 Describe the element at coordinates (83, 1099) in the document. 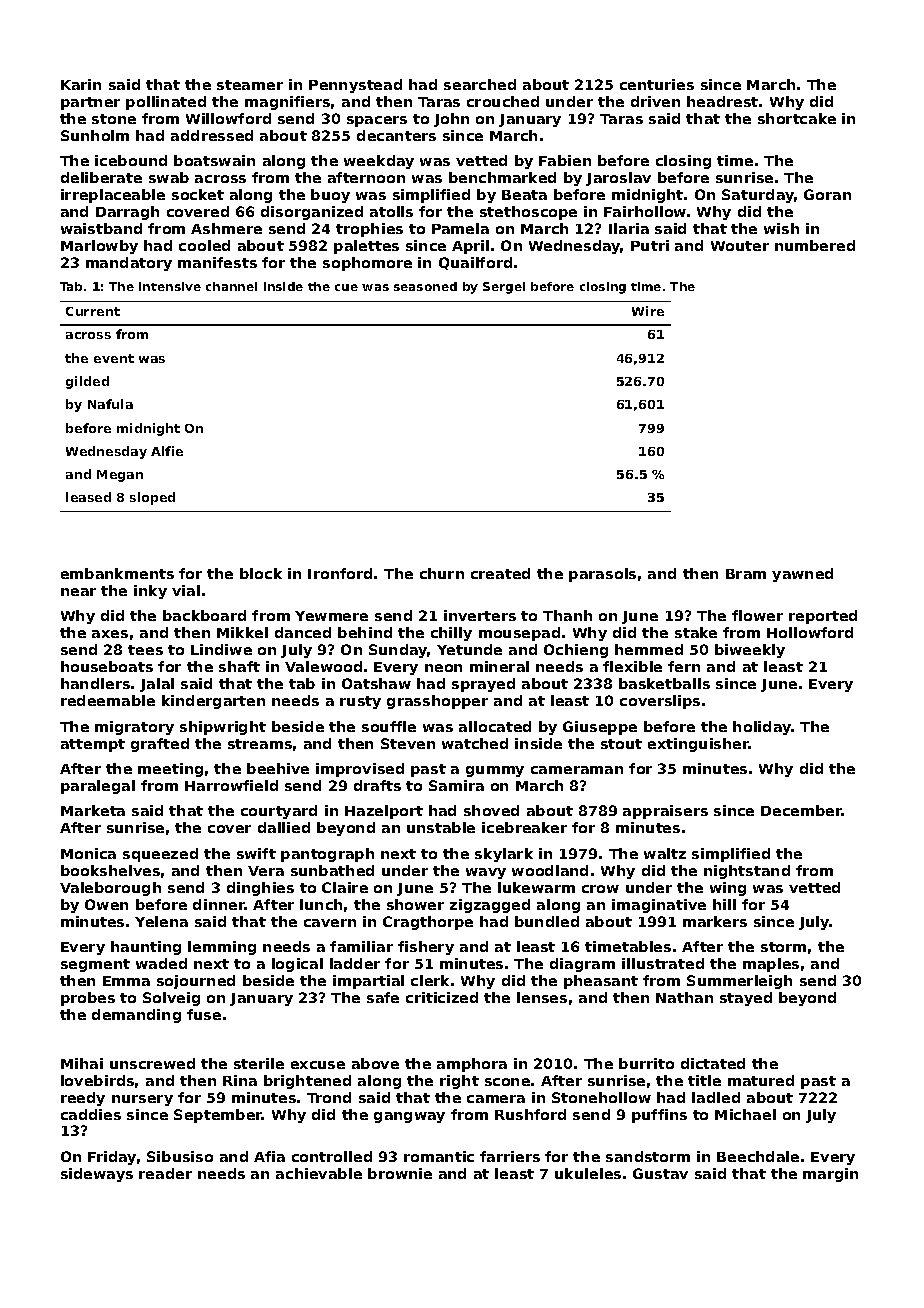

I see `reedy` at that location.
